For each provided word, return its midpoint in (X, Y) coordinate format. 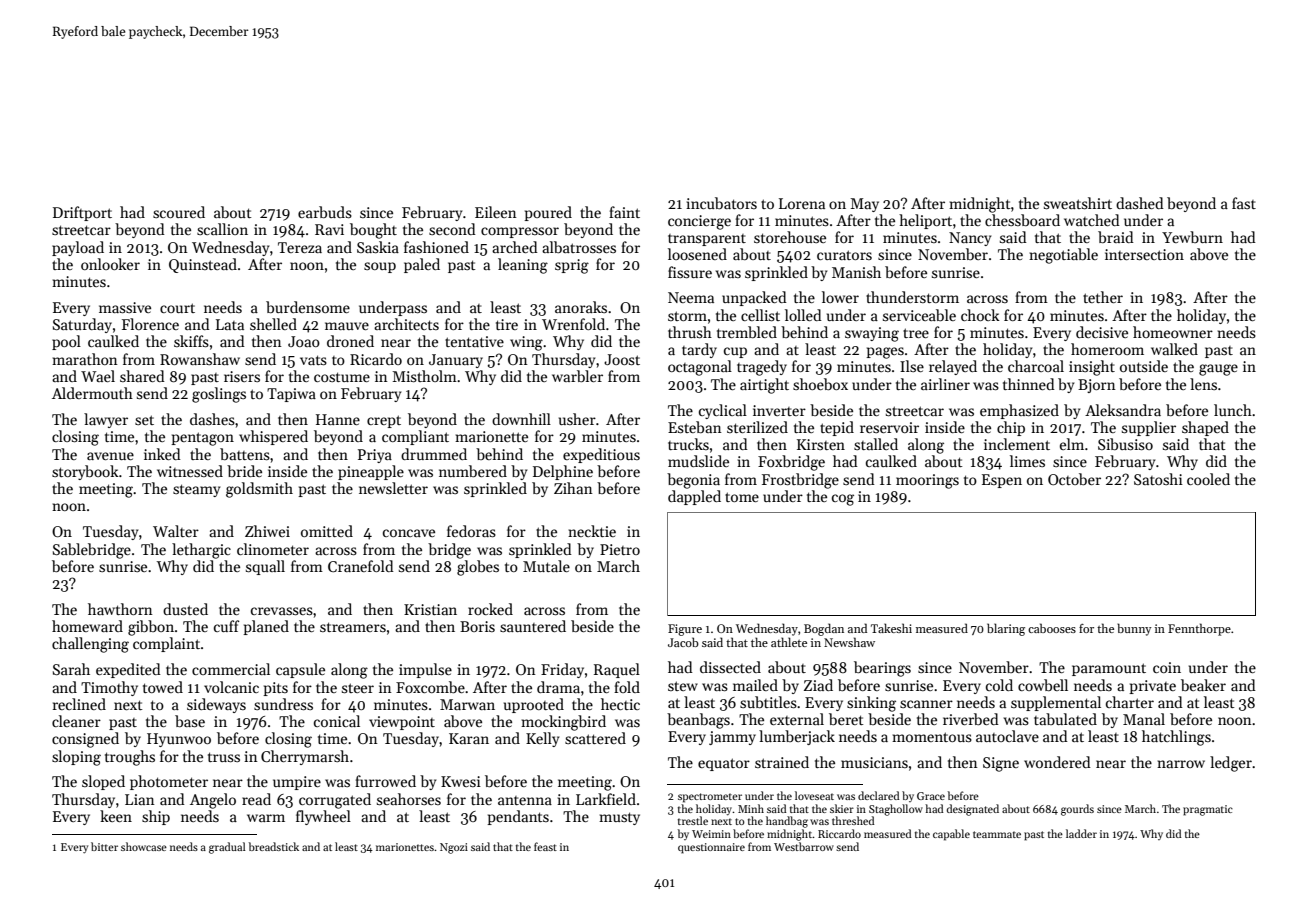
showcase (144, 846)
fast (1244, 203)
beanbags (698, 721)
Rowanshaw (200, 359)
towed (163, 687)
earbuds (325, 212)
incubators (721, 203)
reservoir (889, 427)
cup (735, 352)
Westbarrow (804, 846)
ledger (1231, 764)
